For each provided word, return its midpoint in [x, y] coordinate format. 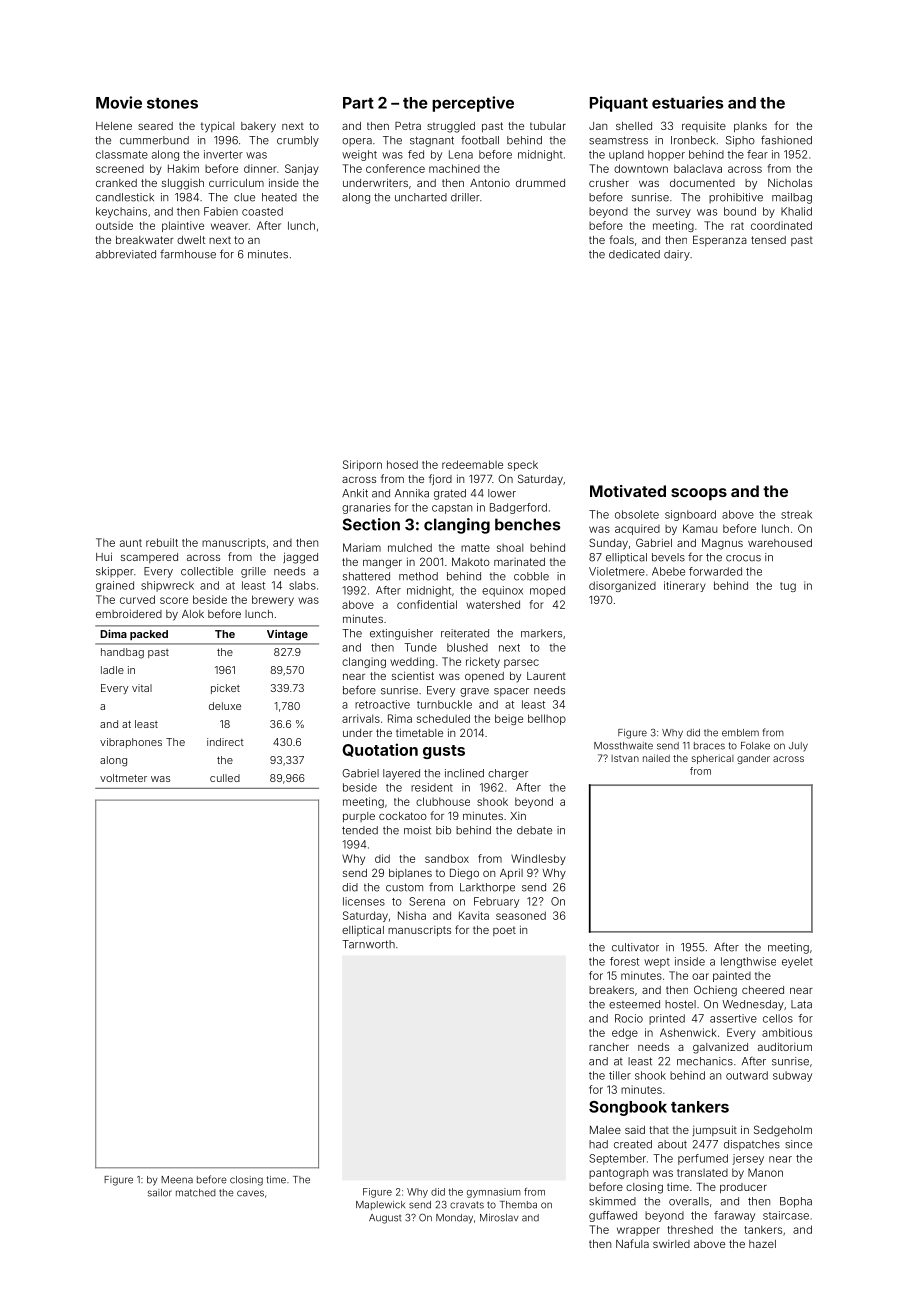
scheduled [443, 718]
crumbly [298, 141]
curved [137, 599]
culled [225, 778]
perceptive [473, 104]
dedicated [634, 254]
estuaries [687, 102]
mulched [410, 547]
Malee [605, 1130]
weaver [229, 226]
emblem [740, 733]
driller [465, 197]
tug [788, 587]
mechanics [705, 1061]
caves [250, 1193]
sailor [160, 1193]
